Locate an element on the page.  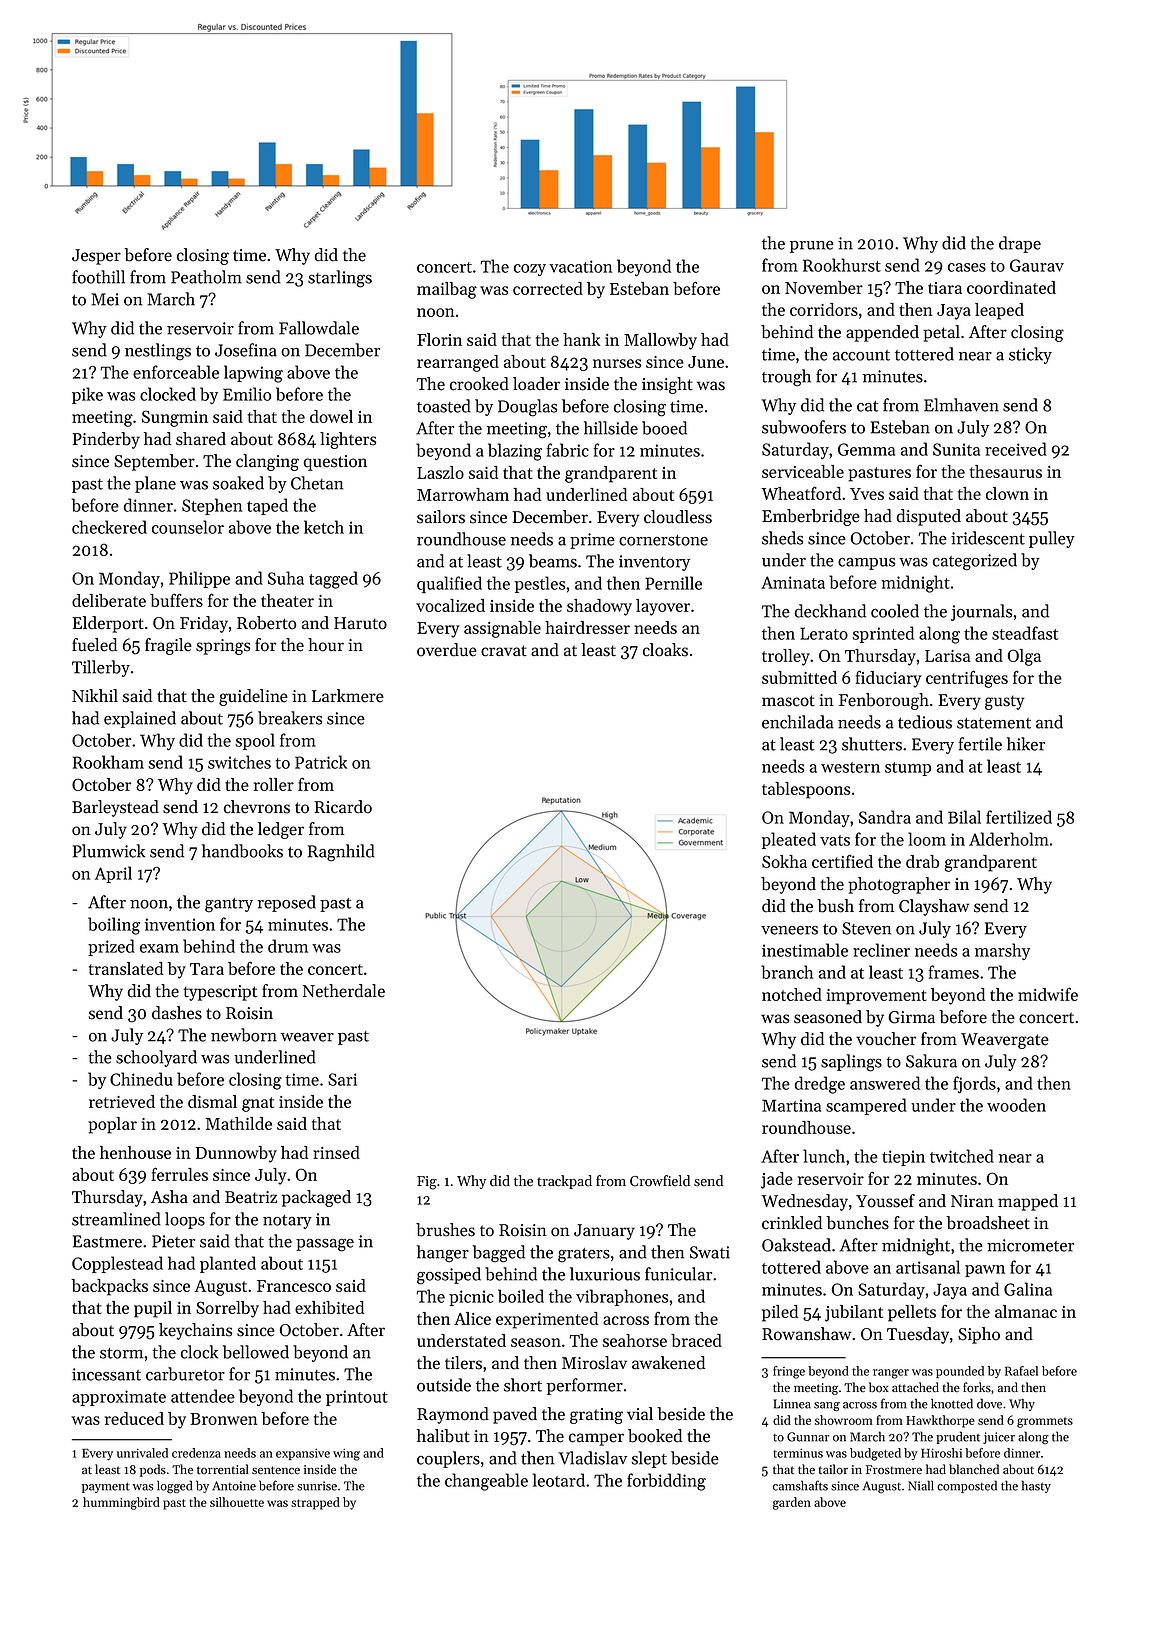
Yves is located at coordinates (867, 494).
